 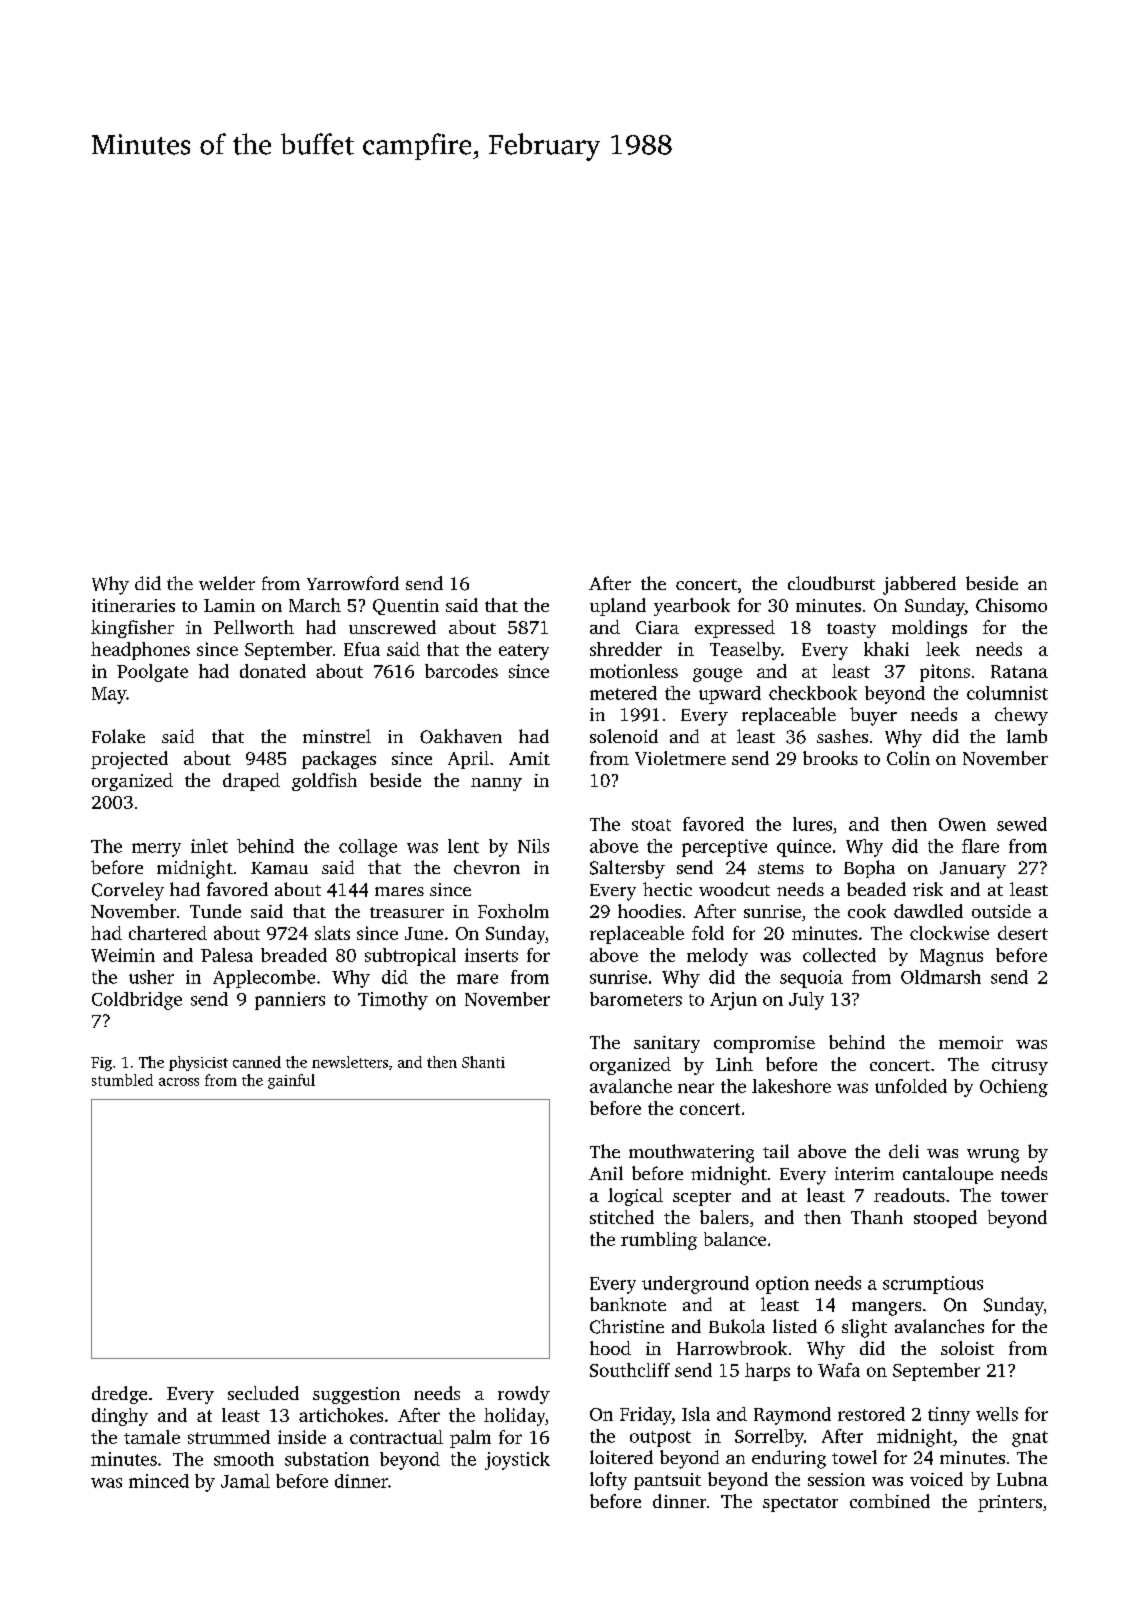 What do you see at coordinates (800, 1504) in the document?
I see `spectator` at bounding box center [800, 1504].
